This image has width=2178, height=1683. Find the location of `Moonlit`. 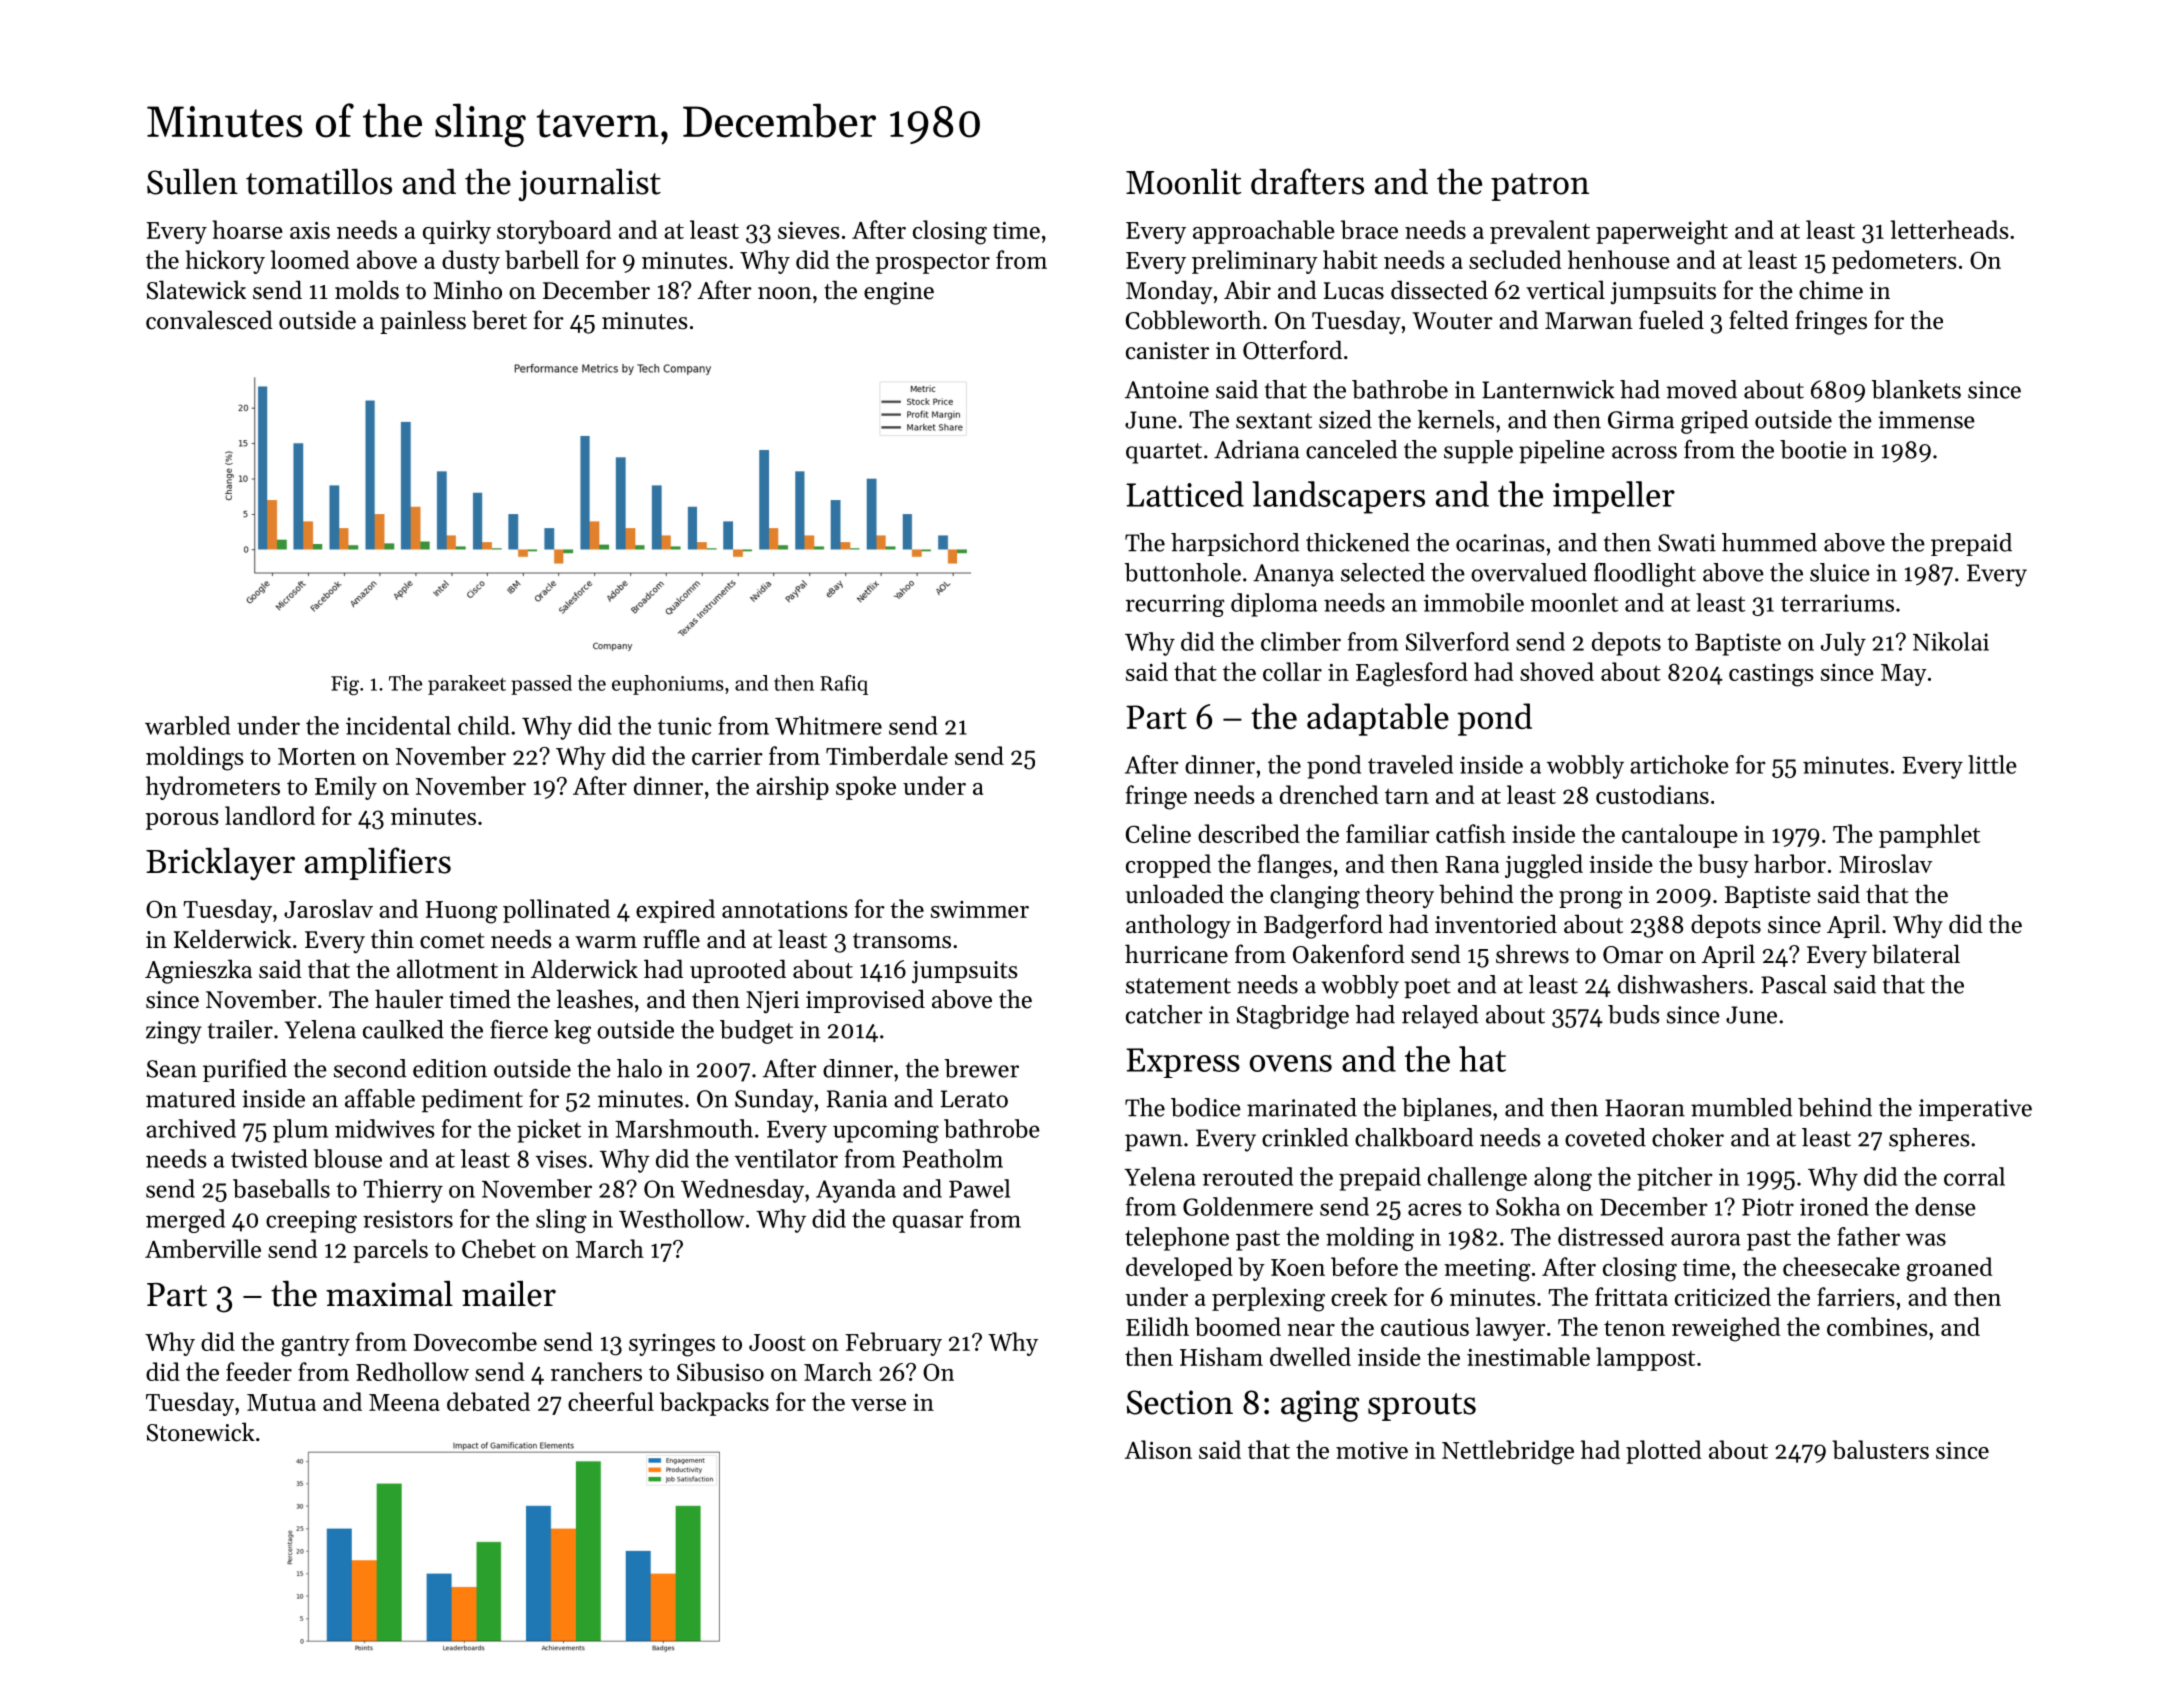

Moonlit is located at coordinates (1183, 182).
